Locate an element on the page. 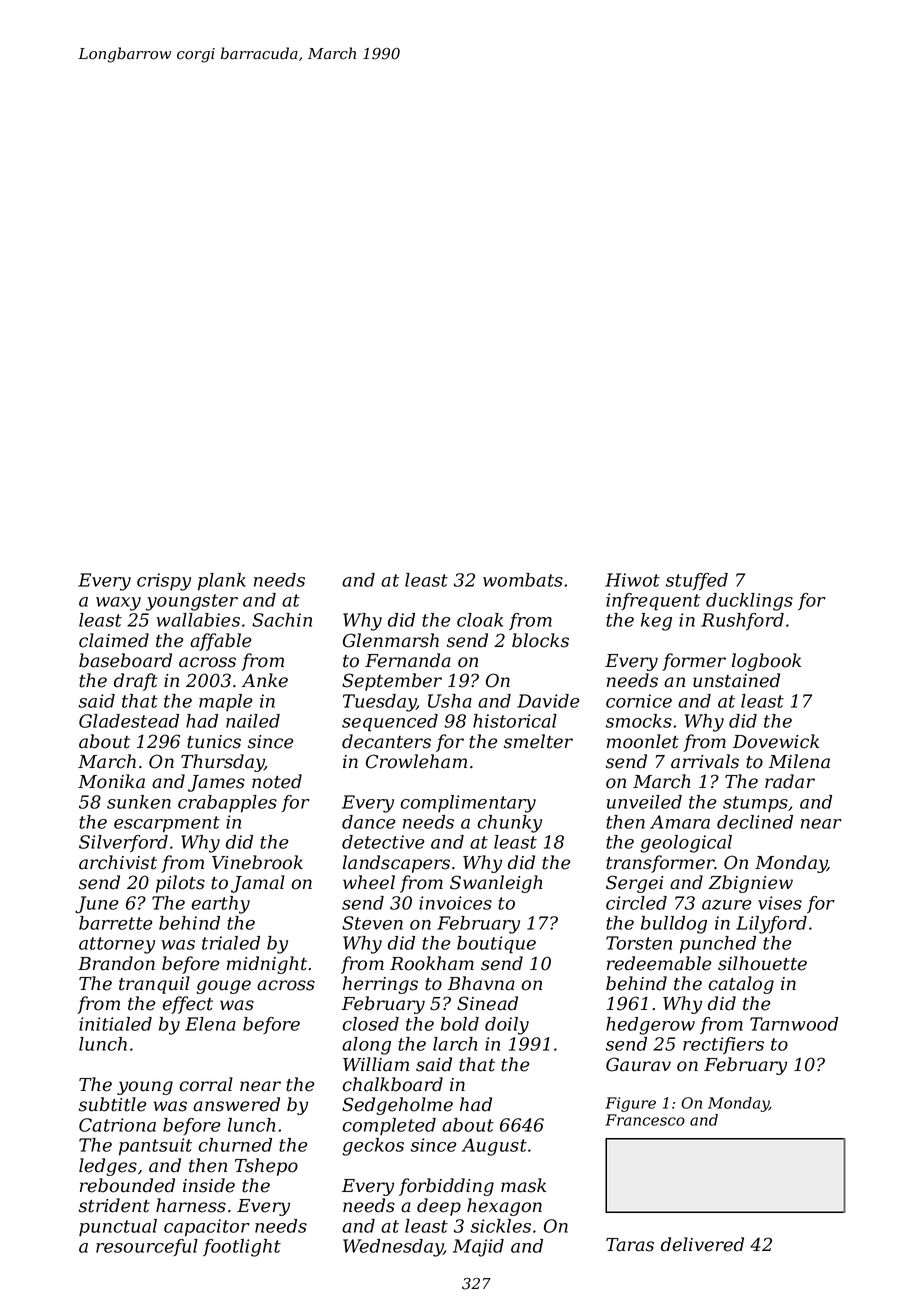  Usha is located at coordinates (450, 701).
